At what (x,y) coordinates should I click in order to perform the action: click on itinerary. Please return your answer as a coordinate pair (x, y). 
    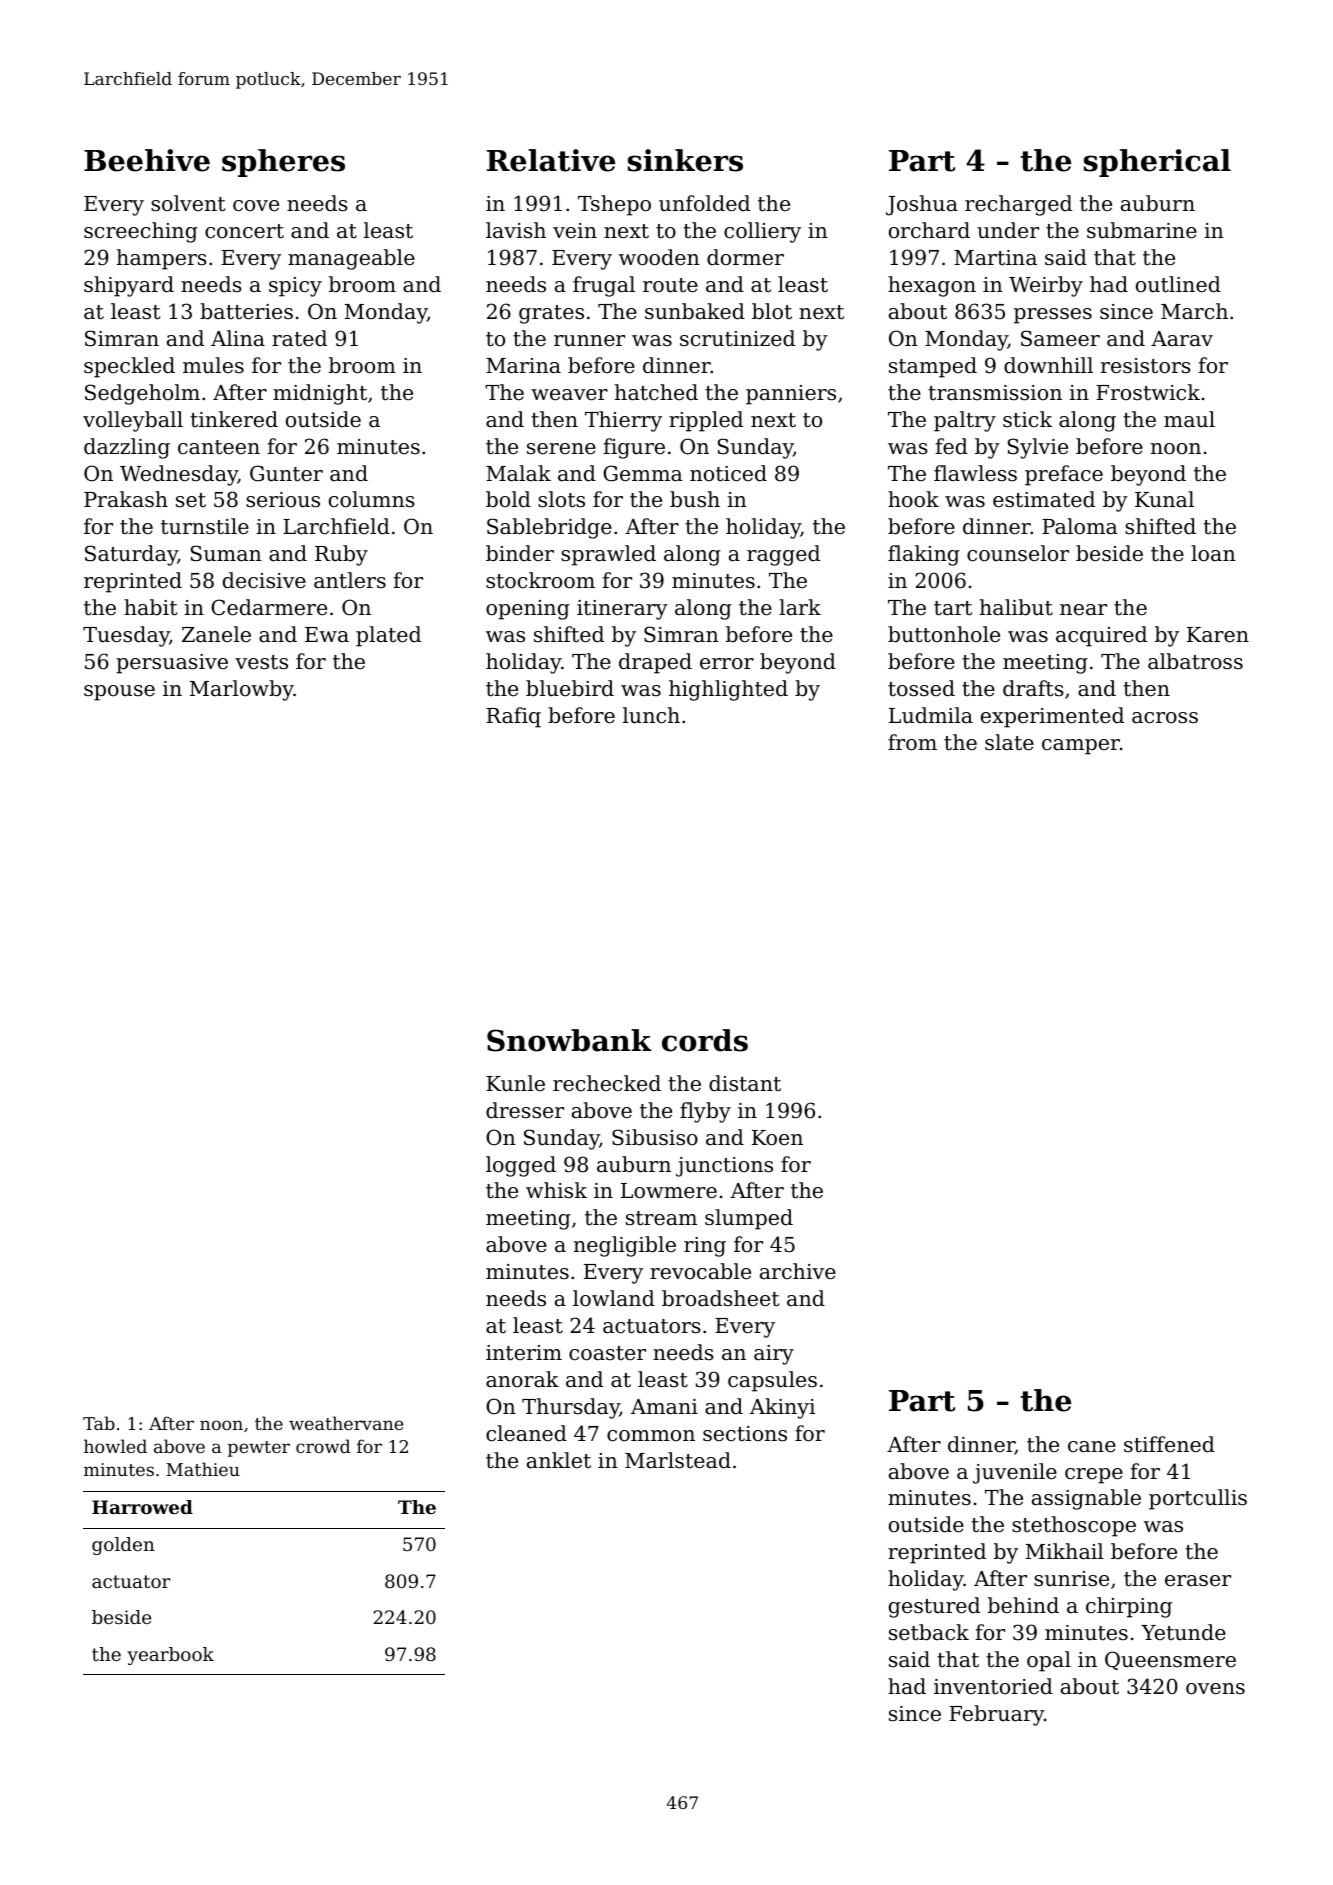
    Looking at the image, I should click on (622, 610).
